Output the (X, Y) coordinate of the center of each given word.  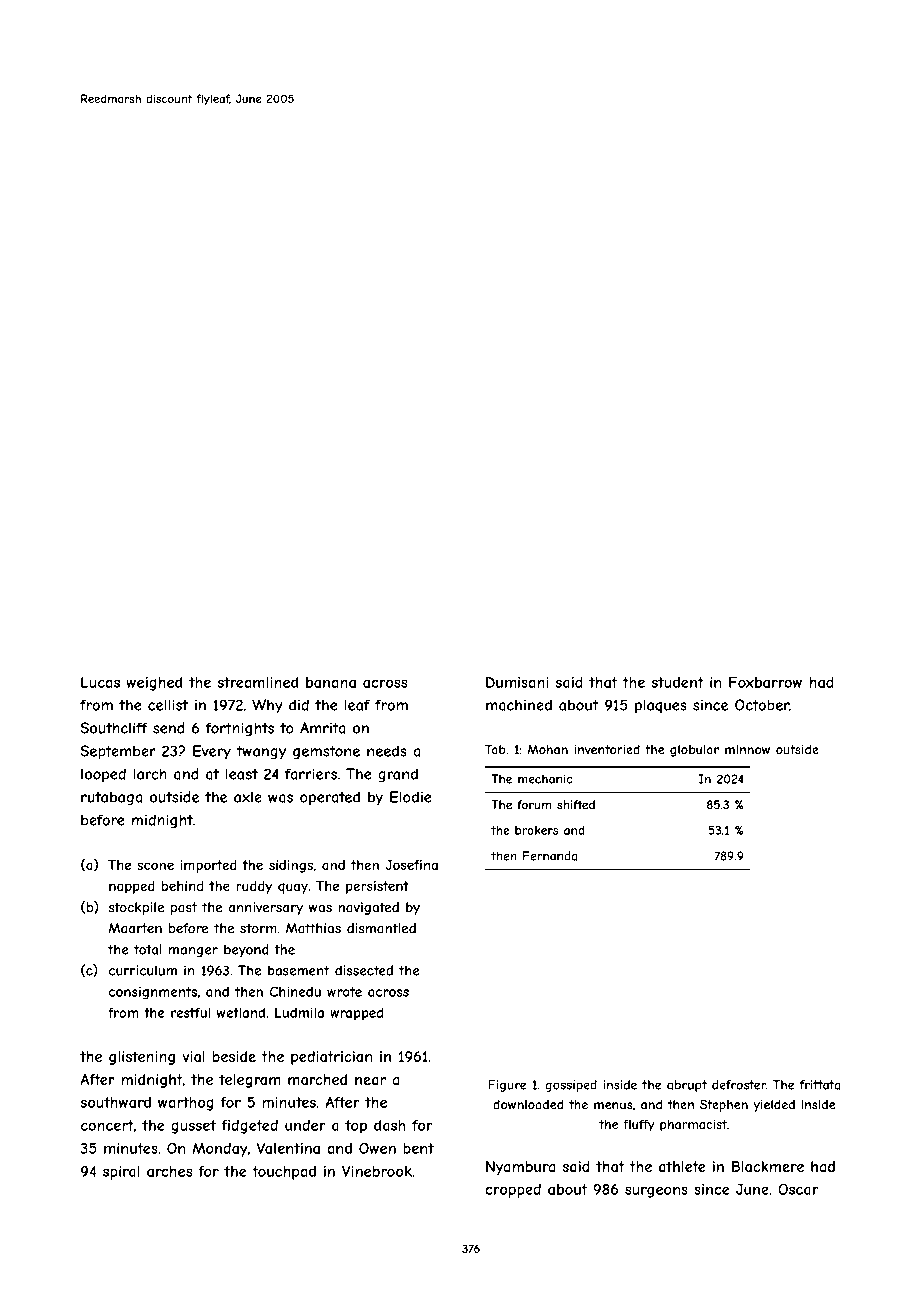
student (678, 682)
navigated (368, 908)
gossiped (571, 1086)
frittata (820, 1085)
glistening (142, 1058)
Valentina (288, 1148)
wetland (241, 1012)
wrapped (356, 1014)
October (762, 705)
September (118, 752)
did (299, 705)
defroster (739, 1085)
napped (132, 887)
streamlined (258, 682)
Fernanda (550, 856)
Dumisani (517, 682)
